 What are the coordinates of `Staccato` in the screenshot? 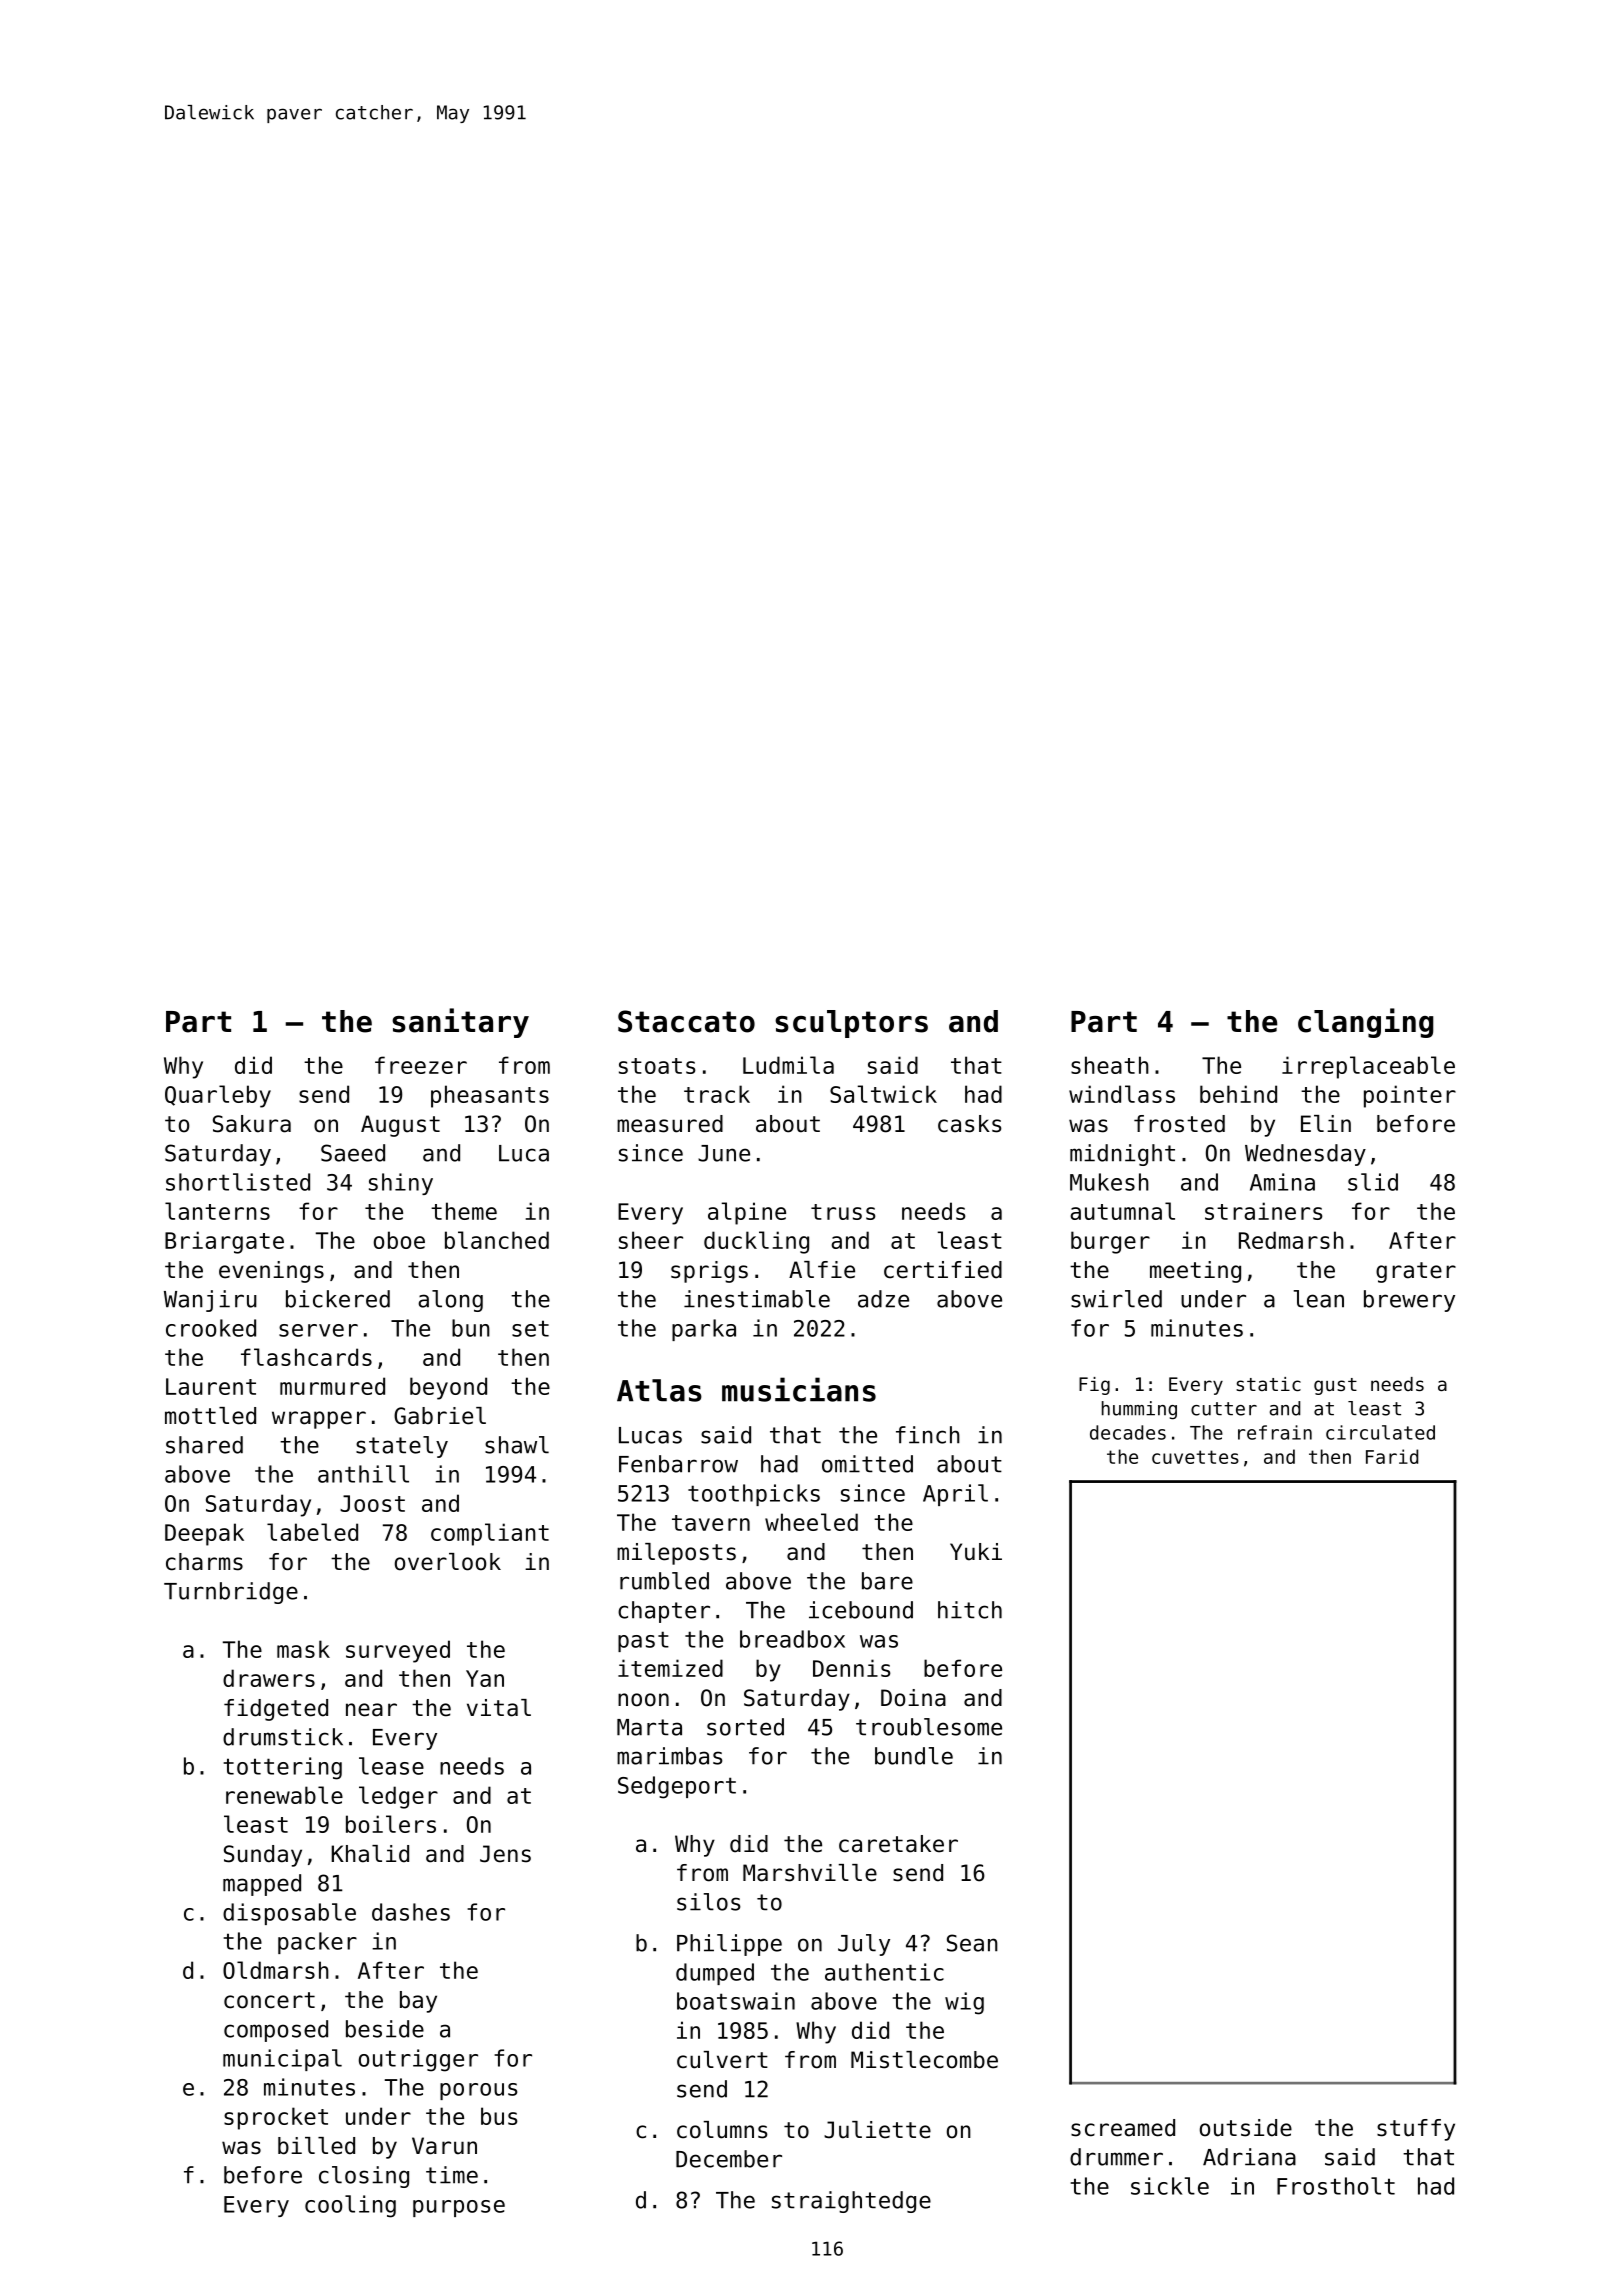 It's located at (686, 1021).
